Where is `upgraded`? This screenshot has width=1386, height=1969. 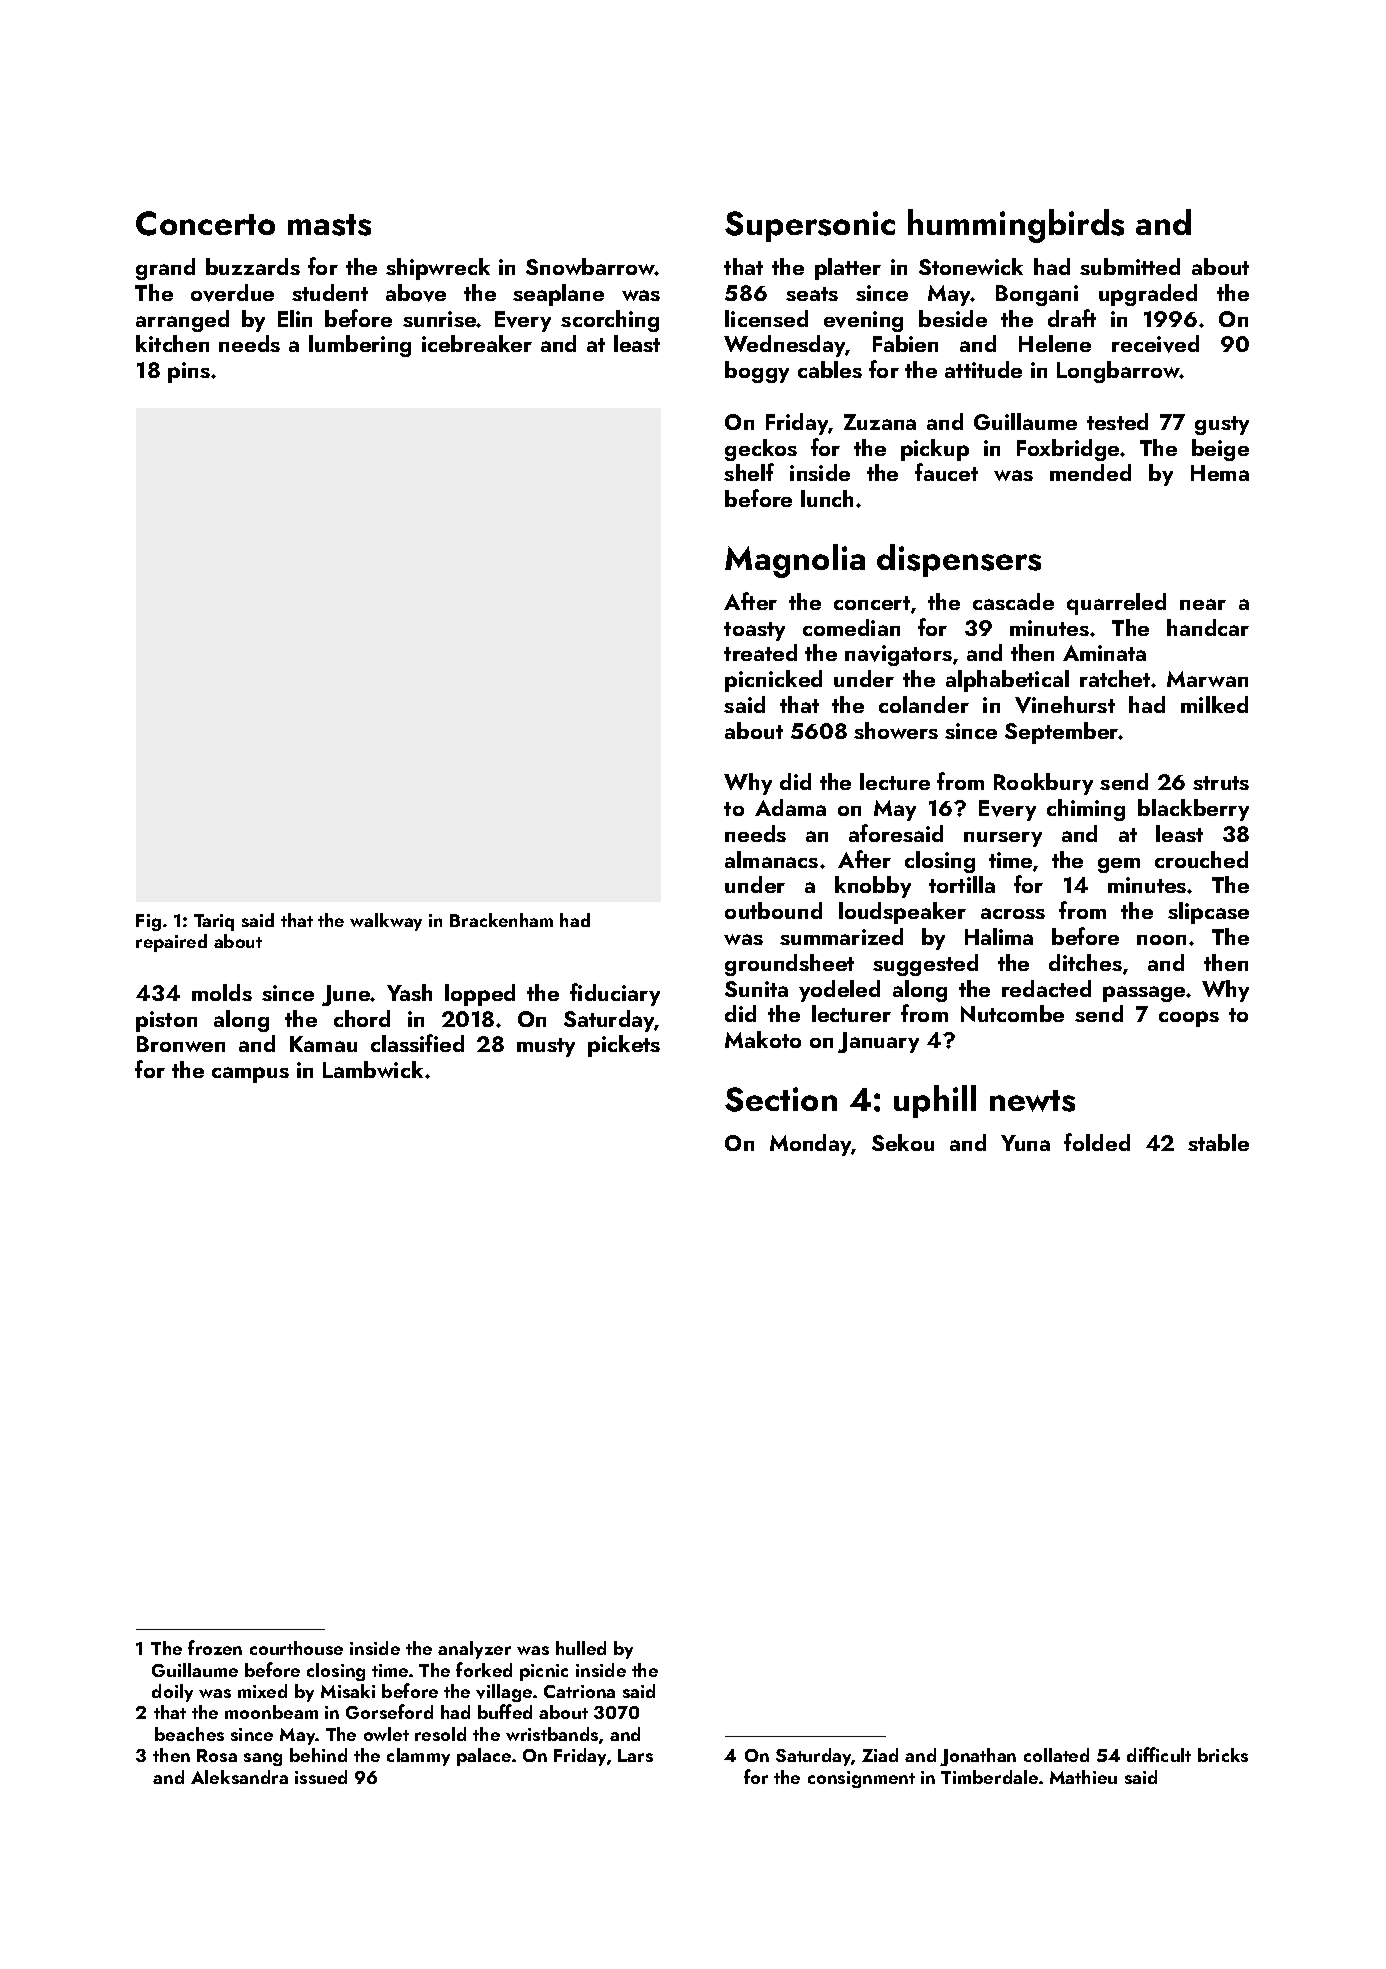
upgraded is located at coordinates (1148, 295).
